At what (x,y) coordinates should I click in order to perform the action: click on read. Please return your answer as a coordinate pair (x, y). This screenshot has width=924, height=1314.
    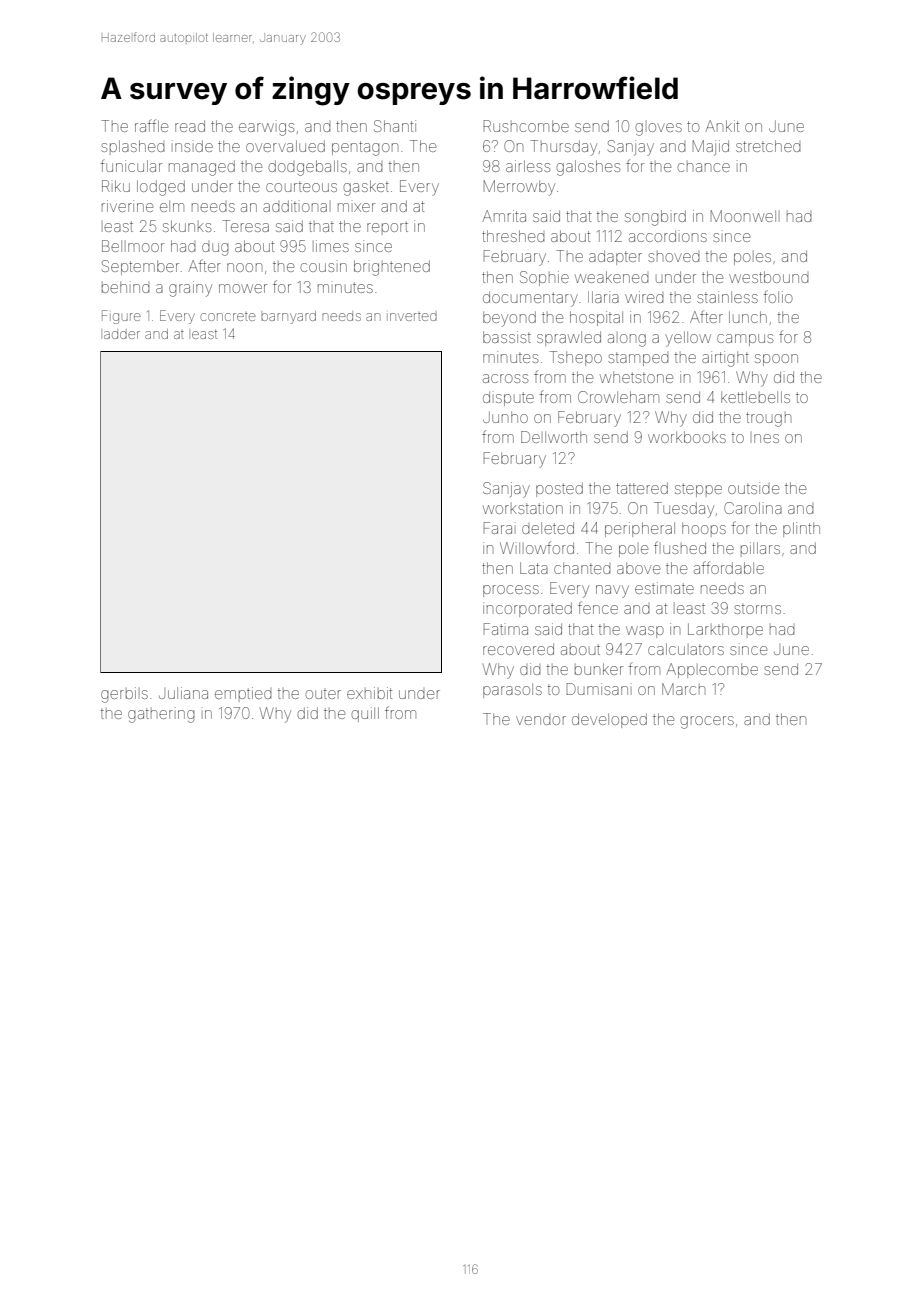
    Looking at the image, I should click on (190, 126).
